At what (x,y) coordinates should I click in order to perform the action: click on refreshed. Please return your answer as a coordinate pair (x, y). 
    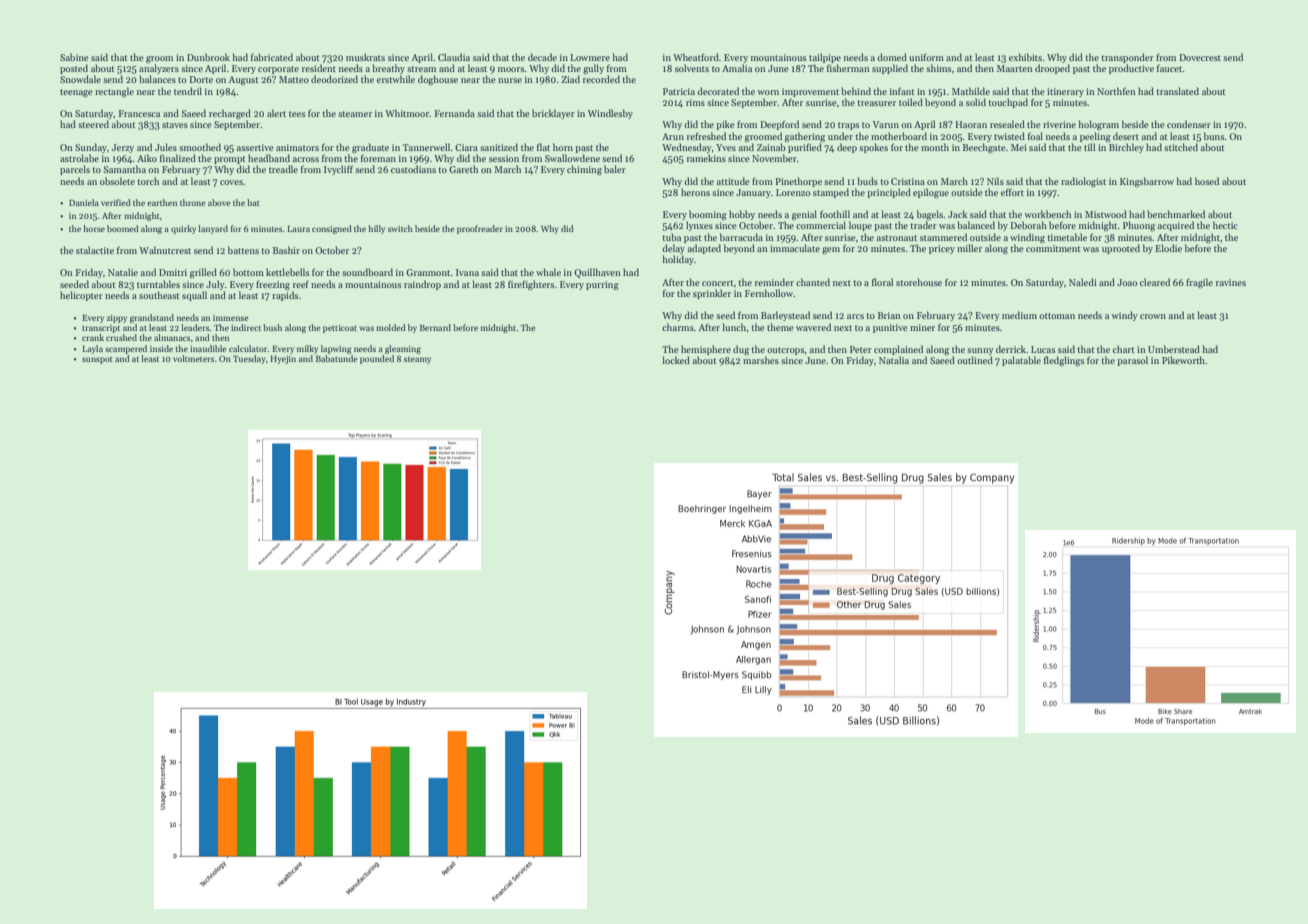
    Looking at the image, I should click on (706, 136).
